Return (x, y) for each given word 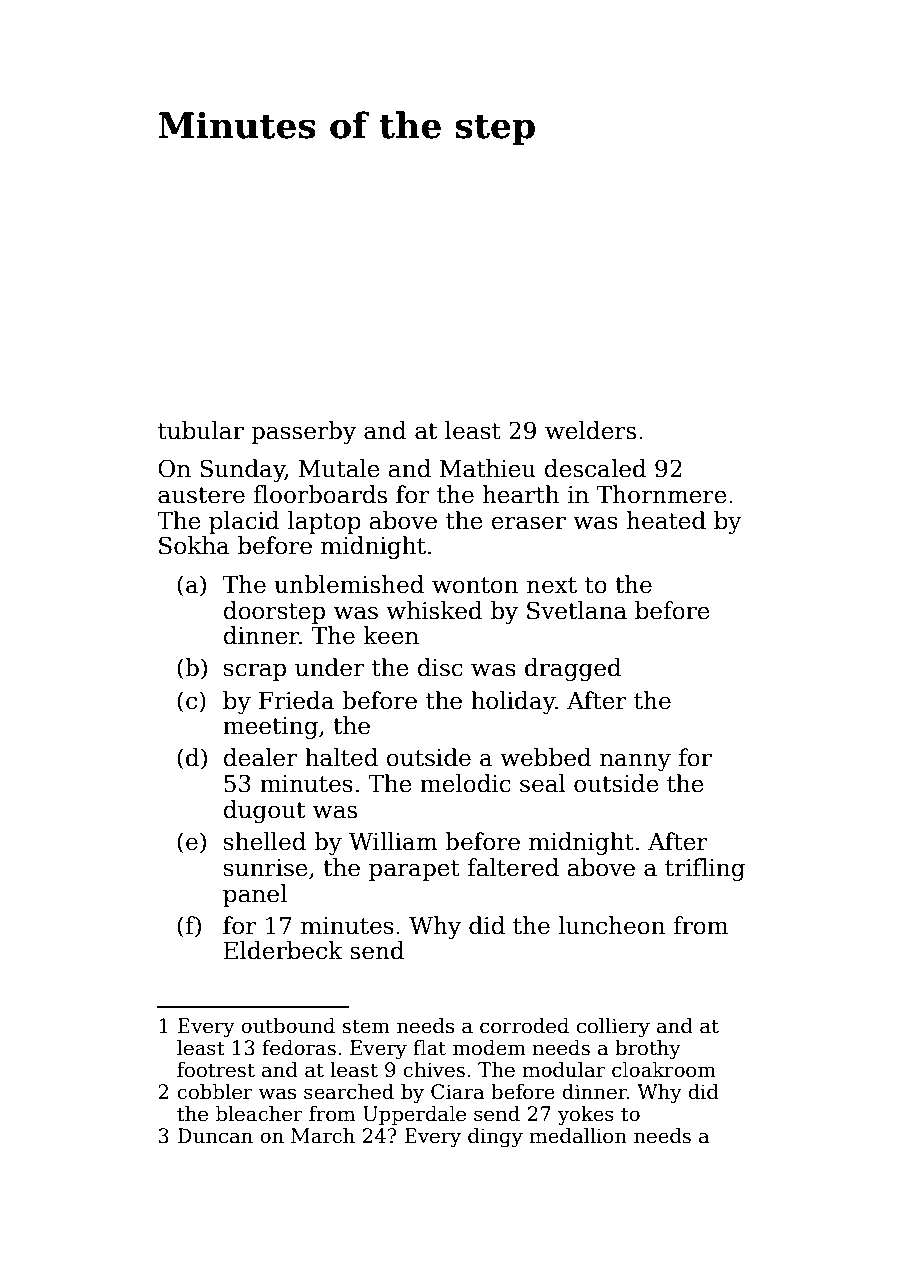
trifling (705, 869)
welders (590, 430)
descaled (595, 468)
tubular (201, 430)
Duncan (215, 1136)
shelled (265, 841)
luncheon (611, 925)
